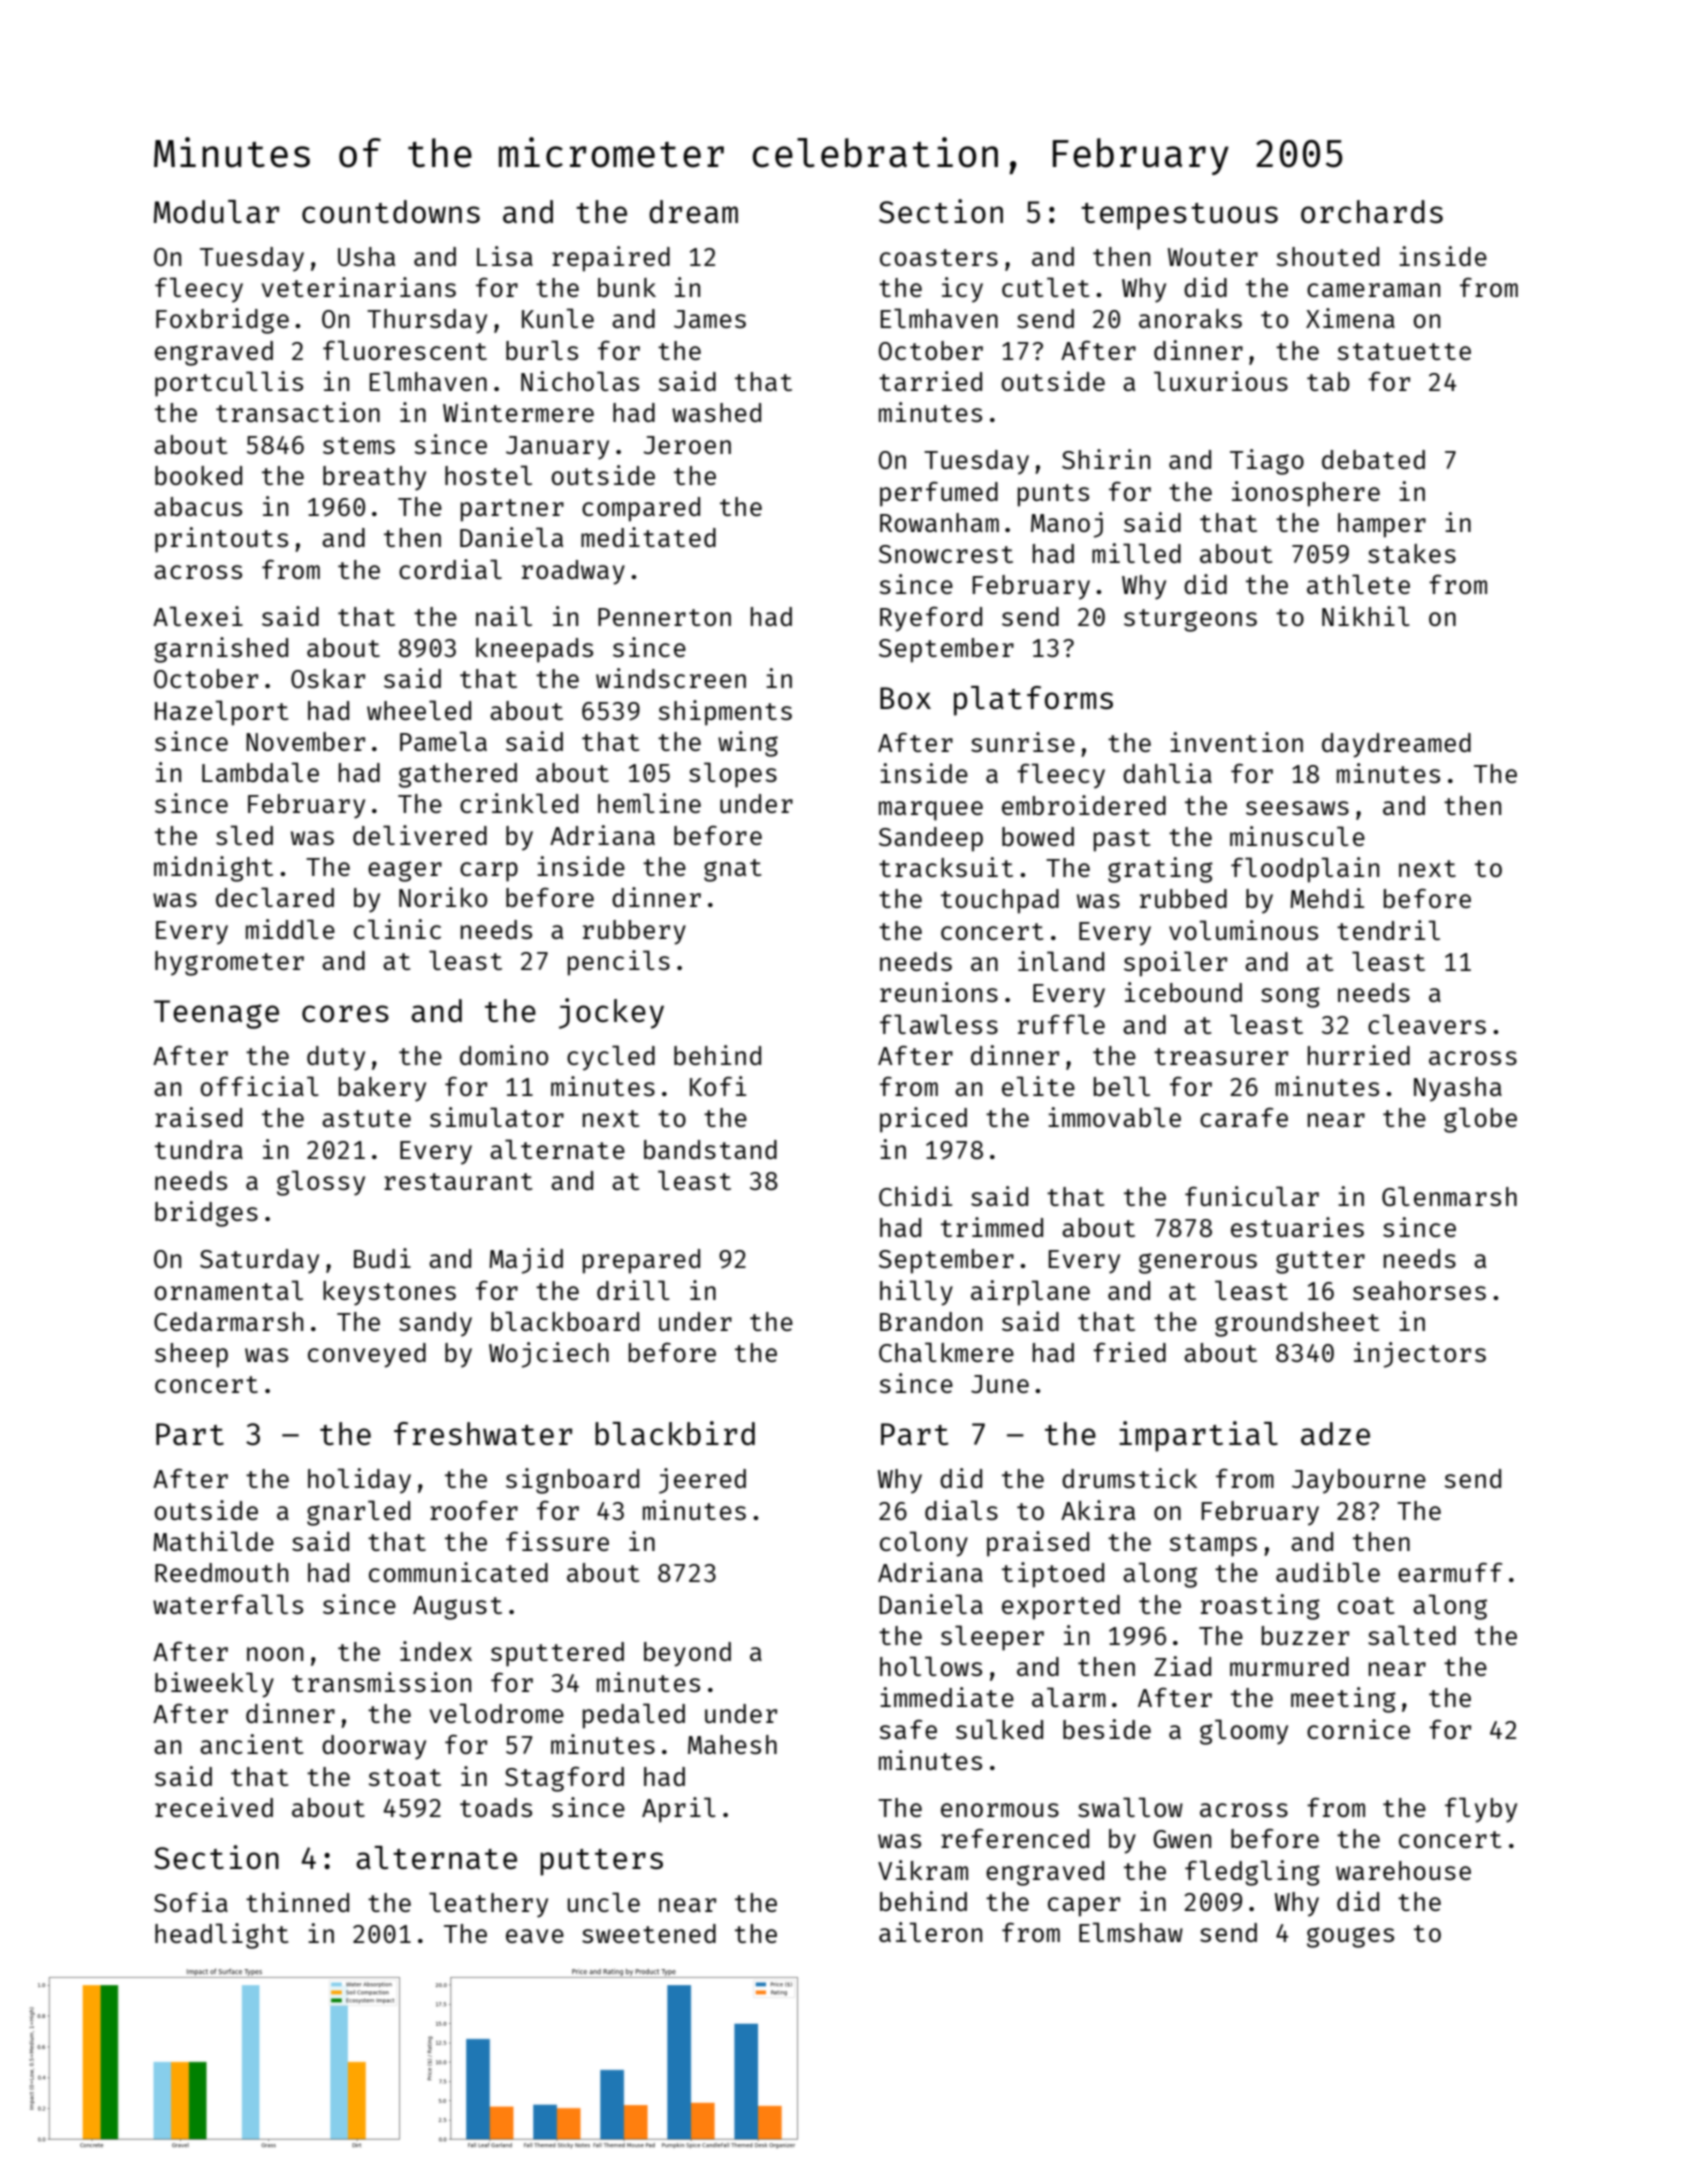  Describe the element at coordinates (458, 1572) in the screenshot. I see `communicated` at that location.
